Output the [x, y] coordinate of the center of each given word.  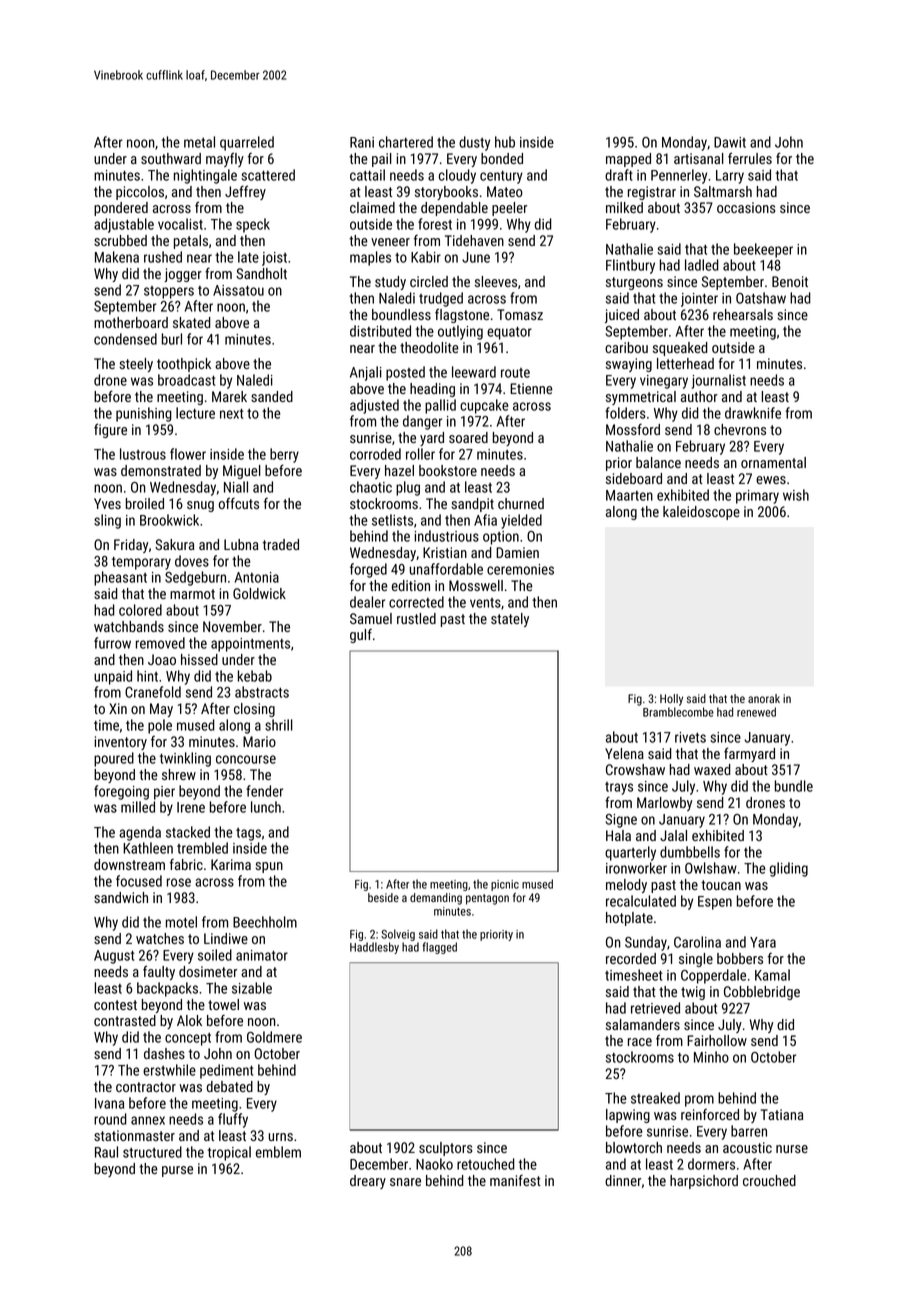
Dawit [730, 142]
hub [505, 142]
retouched [486, 1164]
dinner [623, 1180]
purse [177, 1171]
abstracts [262, 692]
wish [796, 495]
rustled [416, 618]
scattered [268, 175]
